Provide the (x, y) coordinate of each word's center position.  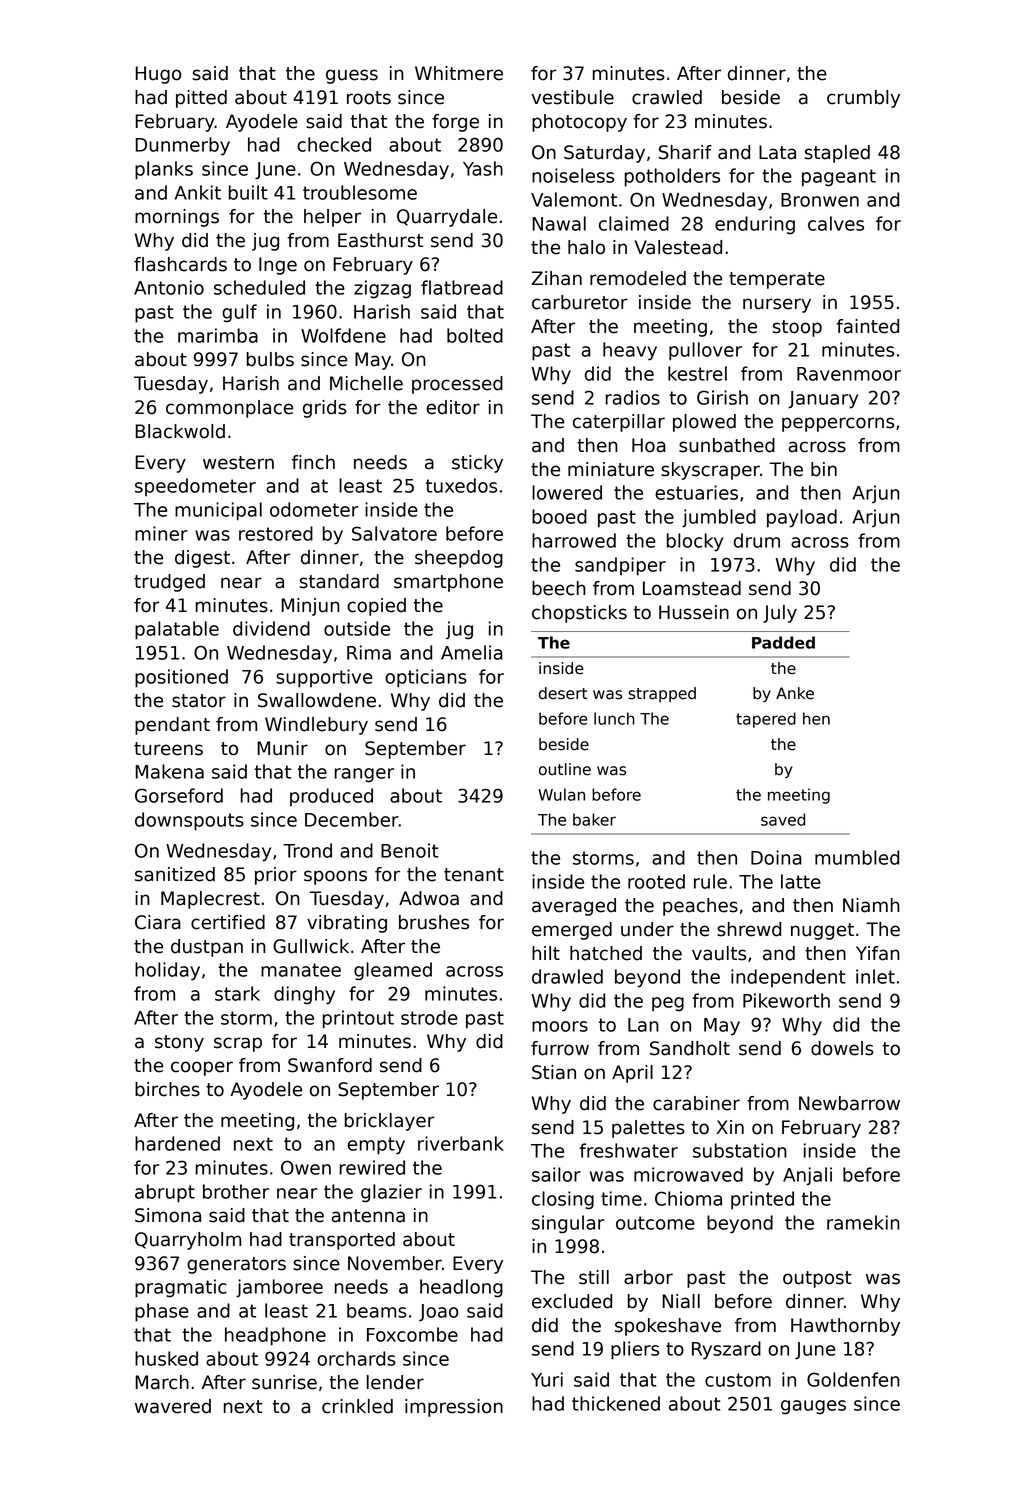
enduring (755, 225)
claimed (634, 223)
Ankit (198, 192)
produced (331, 797)
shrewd (749, 929)
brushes (434, 922)
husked (166, 1358)
